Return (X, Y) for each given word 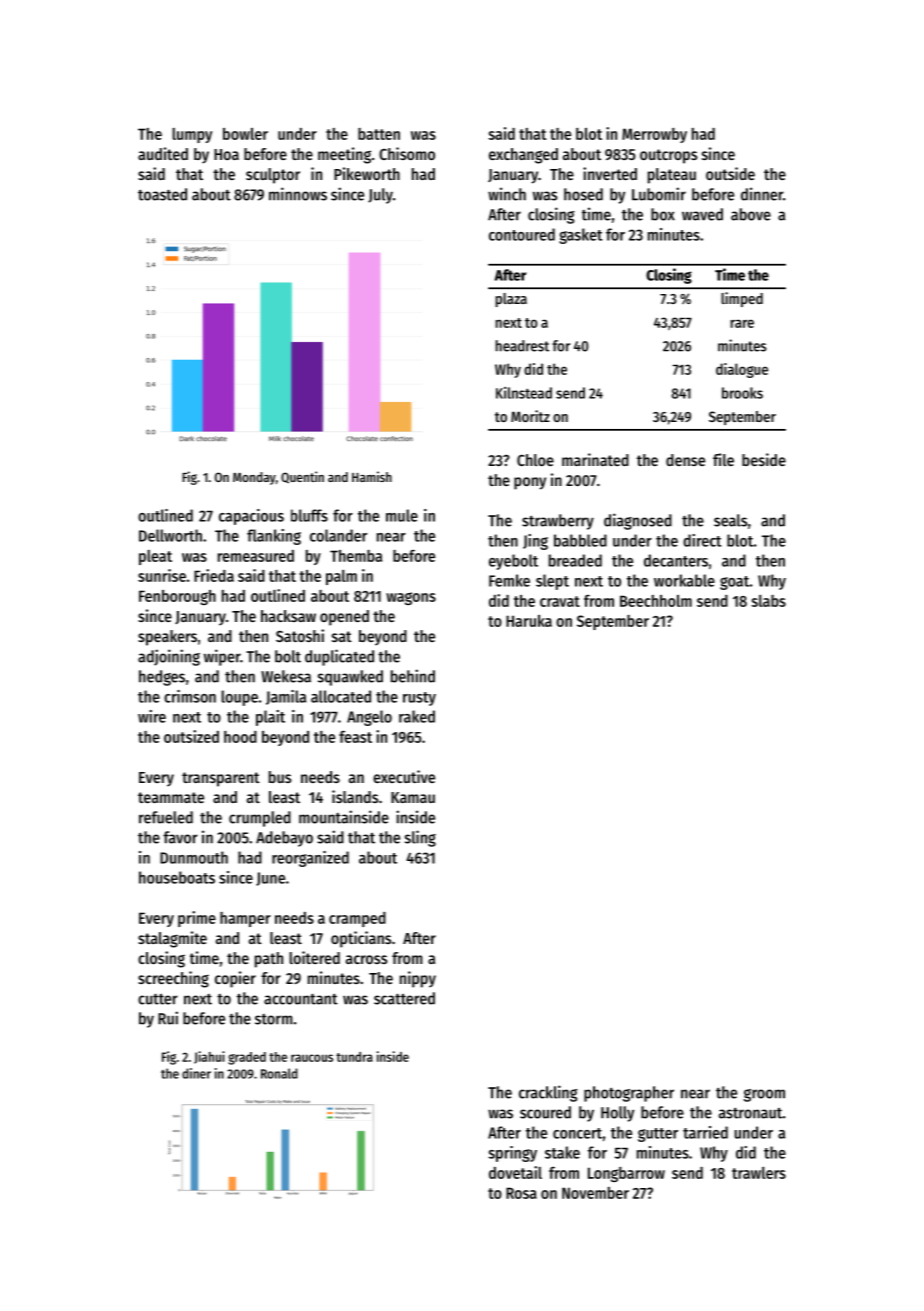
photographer (629, 1094)
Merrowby (654, 135)
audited (163, 153)
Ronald (279, 1073)
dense (685, 460)
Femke (509, 580)
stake (562, 1152)
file (723, 459)
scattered (404, 998)
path (269, 960)
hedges (162, 678)
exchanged (523, 156)
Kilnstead (524, 393)
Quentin (302, 477)
